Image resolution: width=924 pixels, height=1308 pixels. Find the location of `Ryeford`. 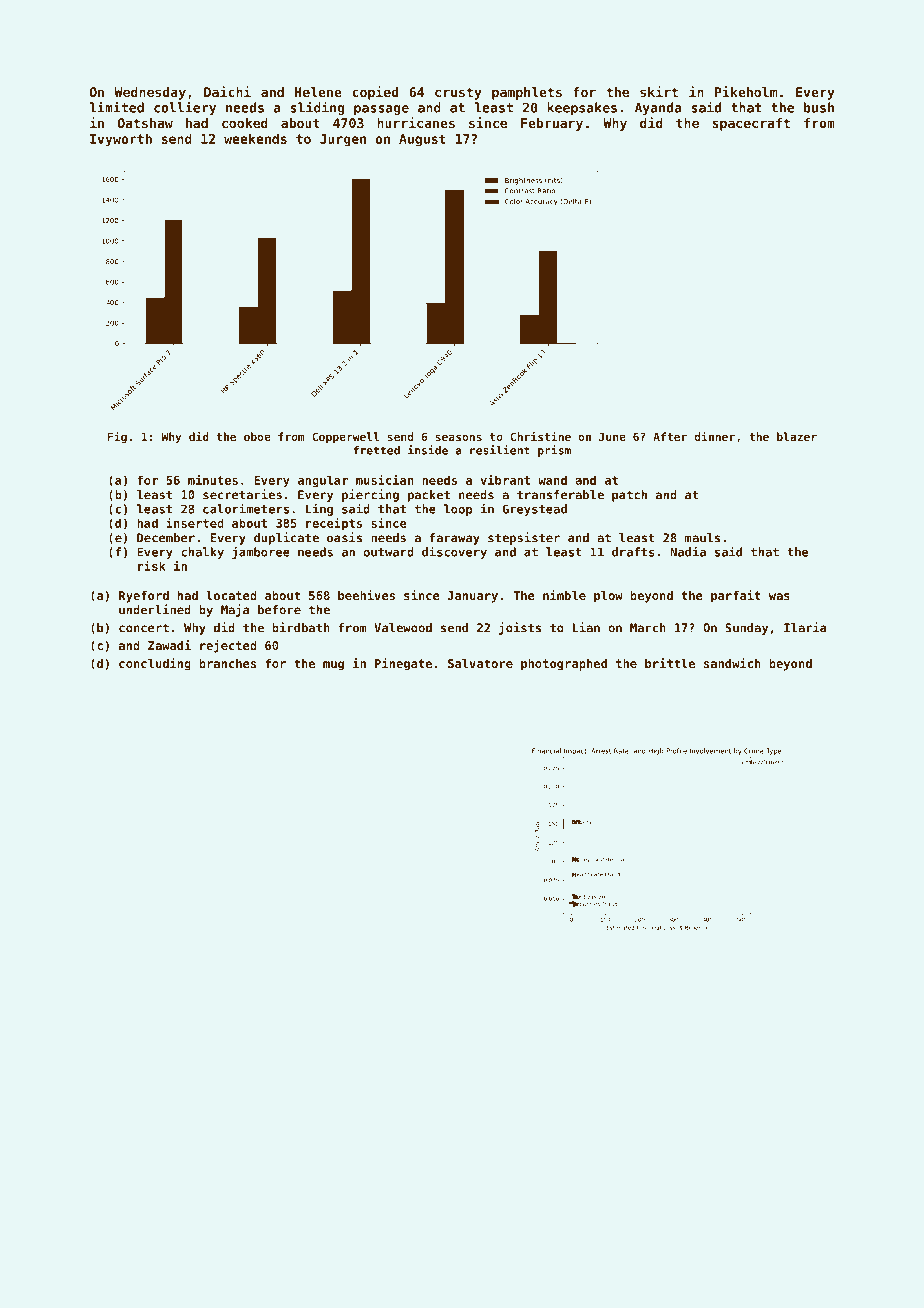

Ryeford is located at coordinates (144, 597).
